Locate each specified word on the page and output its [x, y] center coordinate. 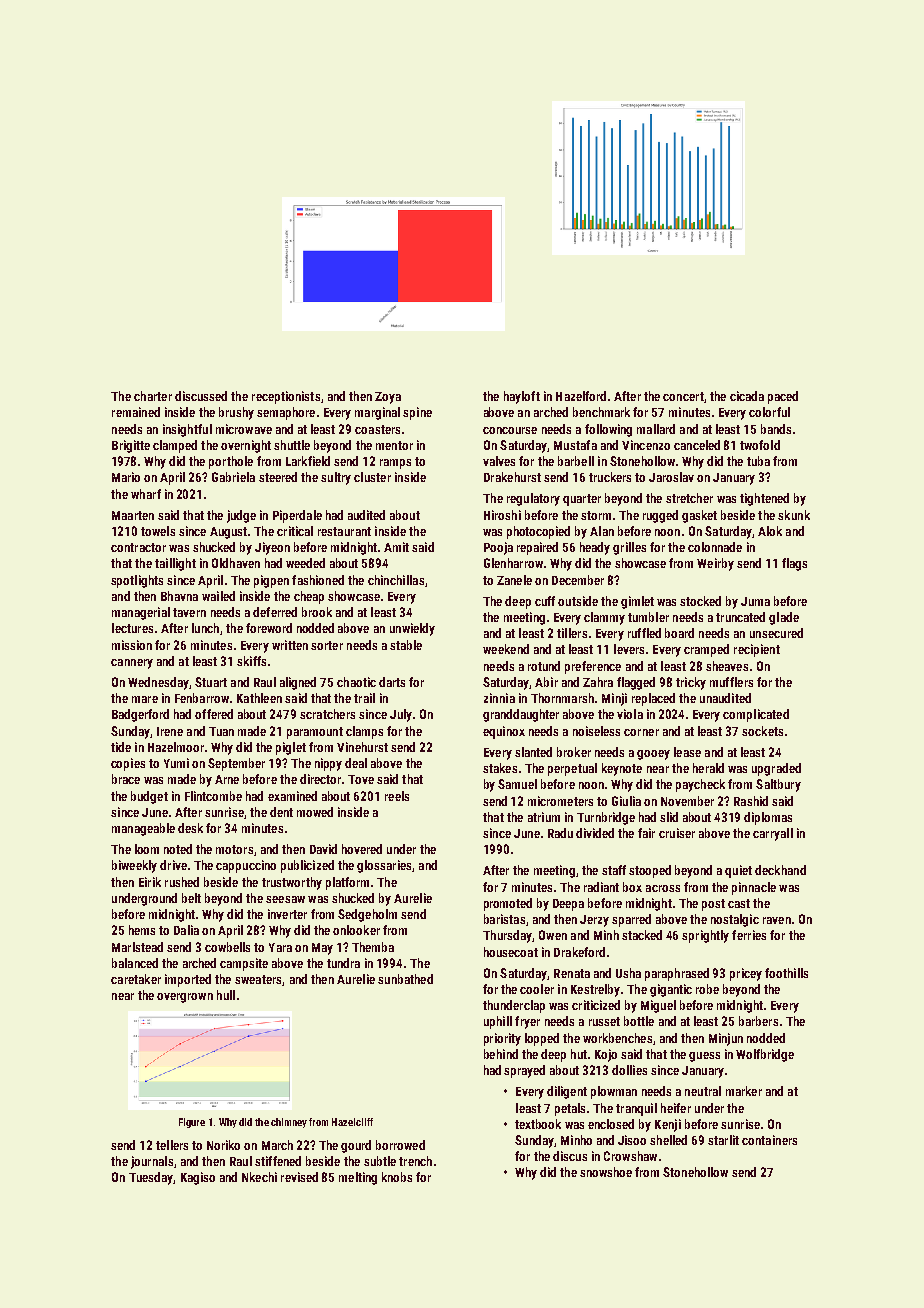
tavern [189, 612]
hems [142, 930]
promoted [508, 904]
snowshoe [606, 1172]
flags [794, 564]
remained [136, 412]
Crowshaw [630, 1156]
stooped [650, 871]
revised [299, 1177]
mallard [656, 429]
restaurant [344, 531]
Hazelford [581, 396]
